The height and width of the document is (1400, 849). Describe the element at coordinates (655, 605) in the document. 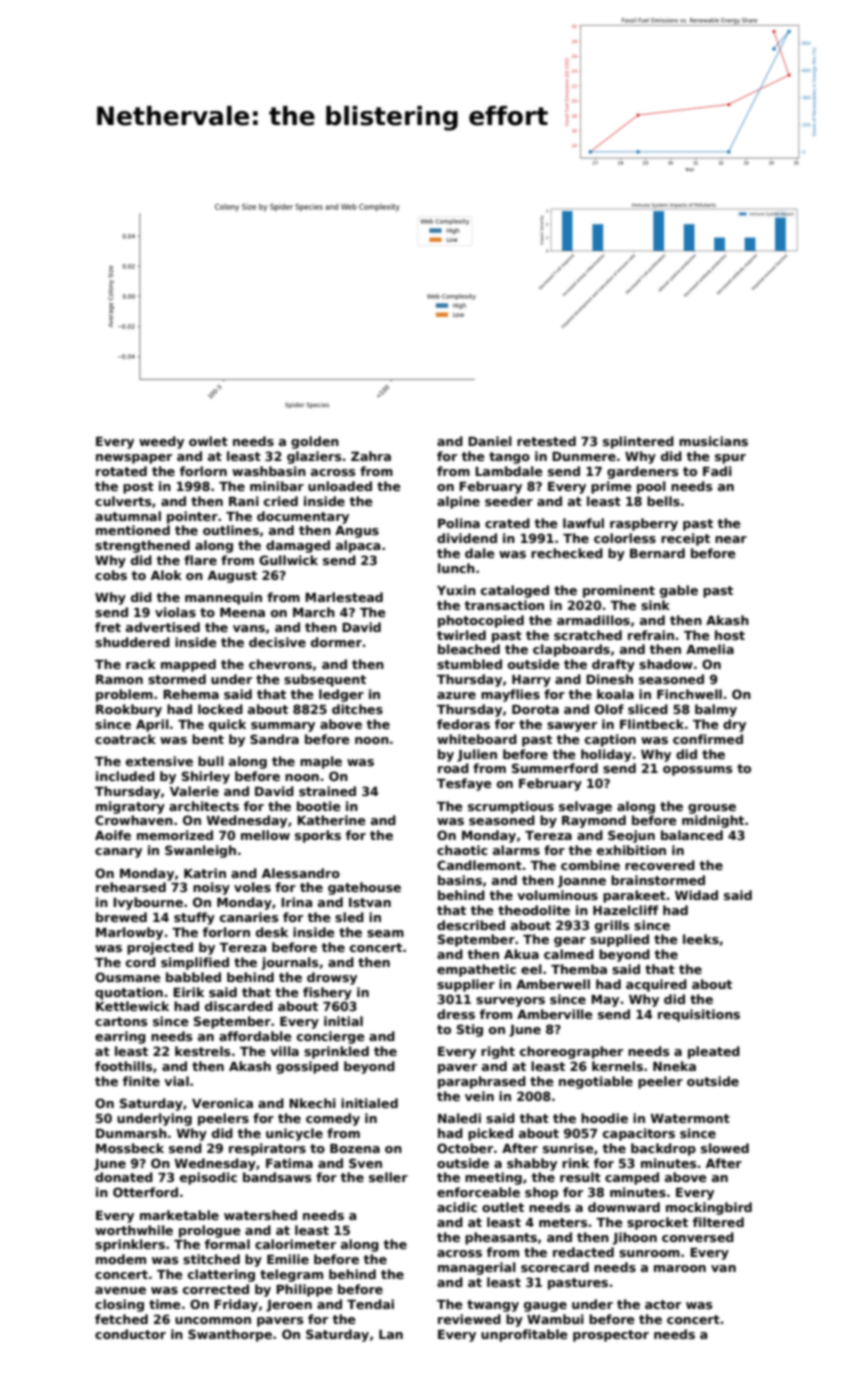

I see `sink` at that location.
